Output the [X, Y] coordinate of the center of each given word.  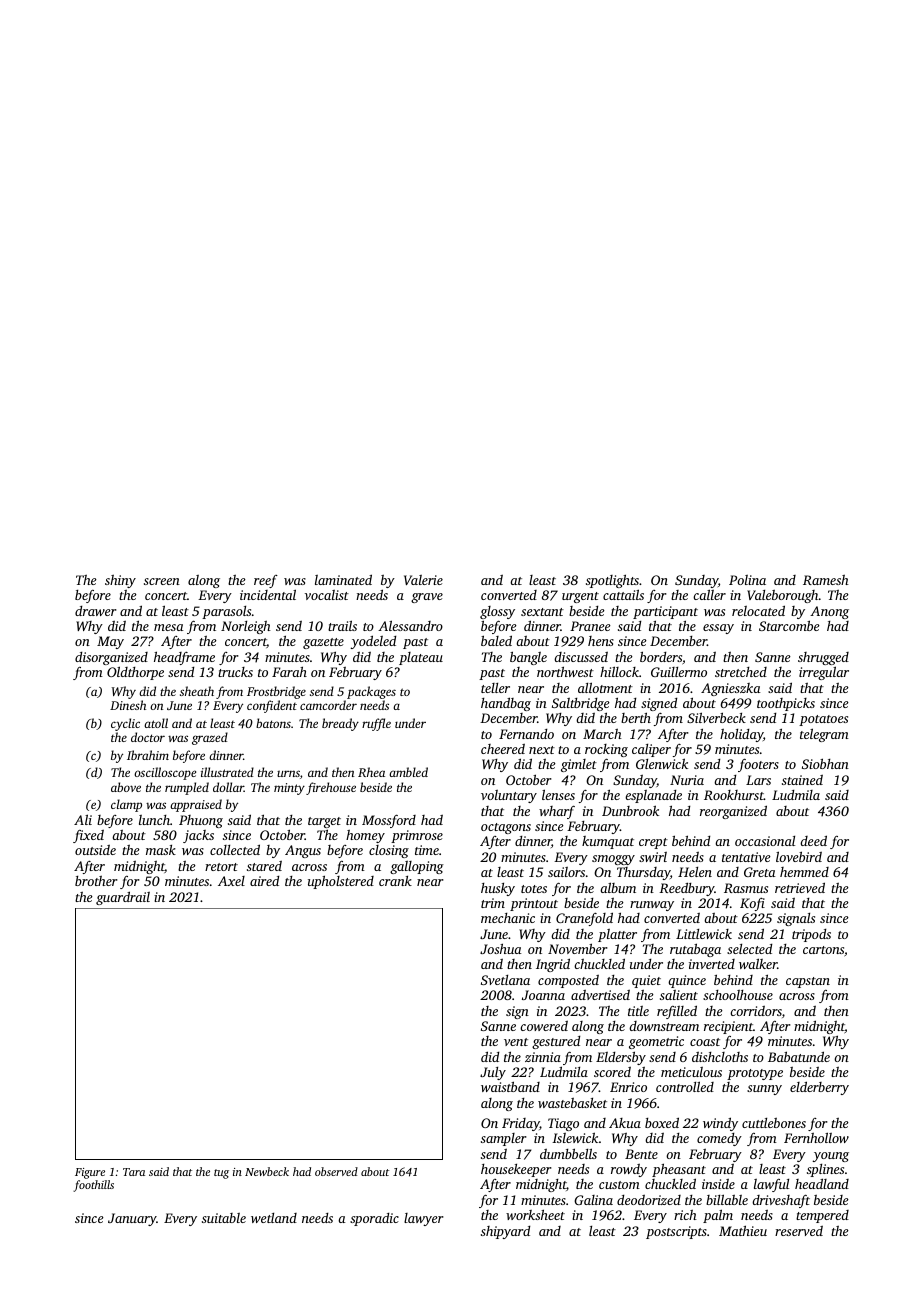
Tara [134, 1172]
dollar [228, 787]
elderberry [819, 1088]
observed [336, 1171]
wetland [274, 1218]
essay [718, 629]
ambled [408, 772]
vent [516, 1042]
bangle [528, 658]
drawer [96, 611]
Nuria [687, 780]
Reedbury [687, 889]
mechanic [508, 918]
